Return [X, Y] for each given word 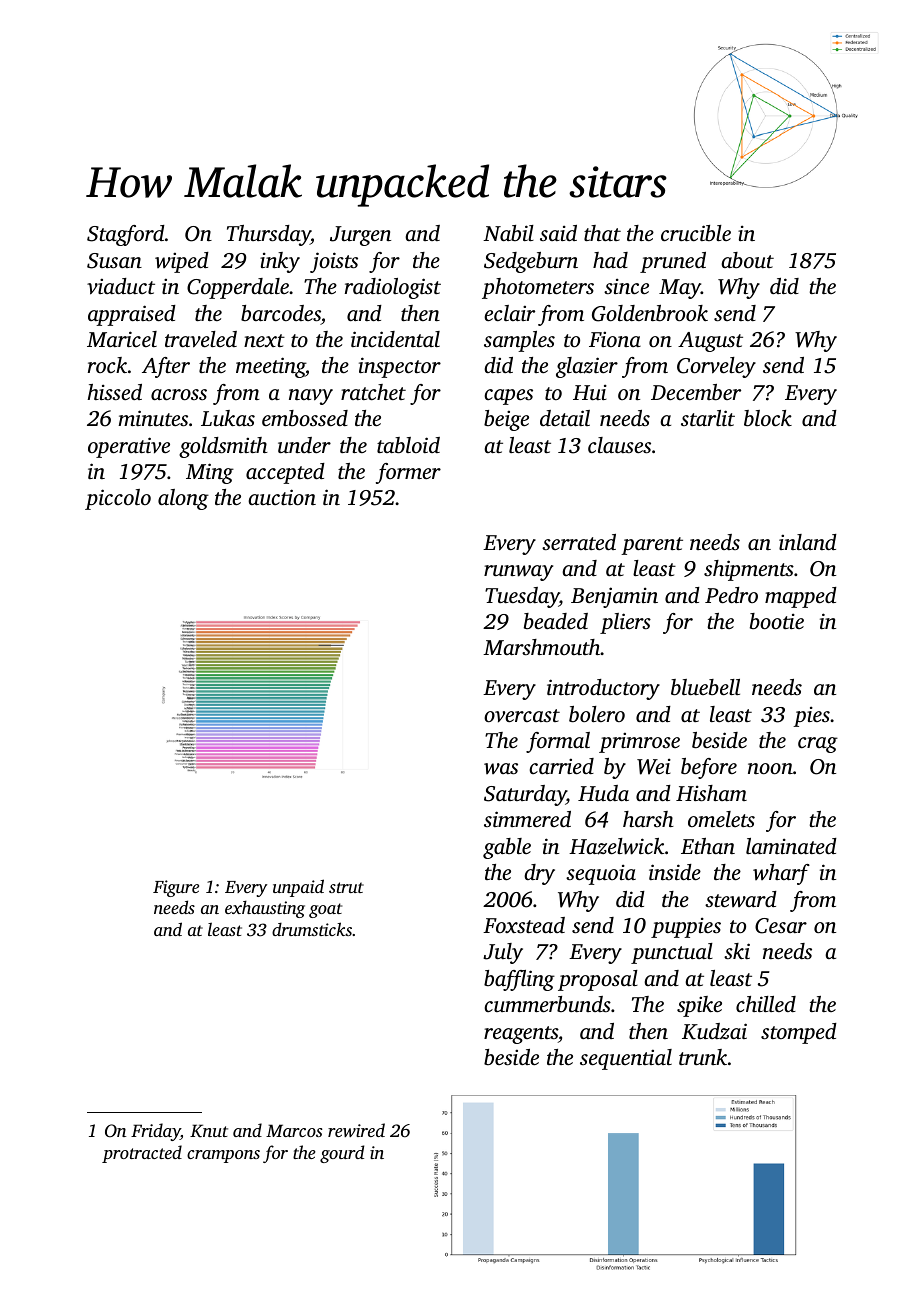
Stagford [126, 235]
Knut [209, 1131]
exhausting [265, 909]
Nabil [508, 233]
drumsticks [312, 929]
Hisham [711, 793]
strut [346, 887]
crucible [696, 233]
